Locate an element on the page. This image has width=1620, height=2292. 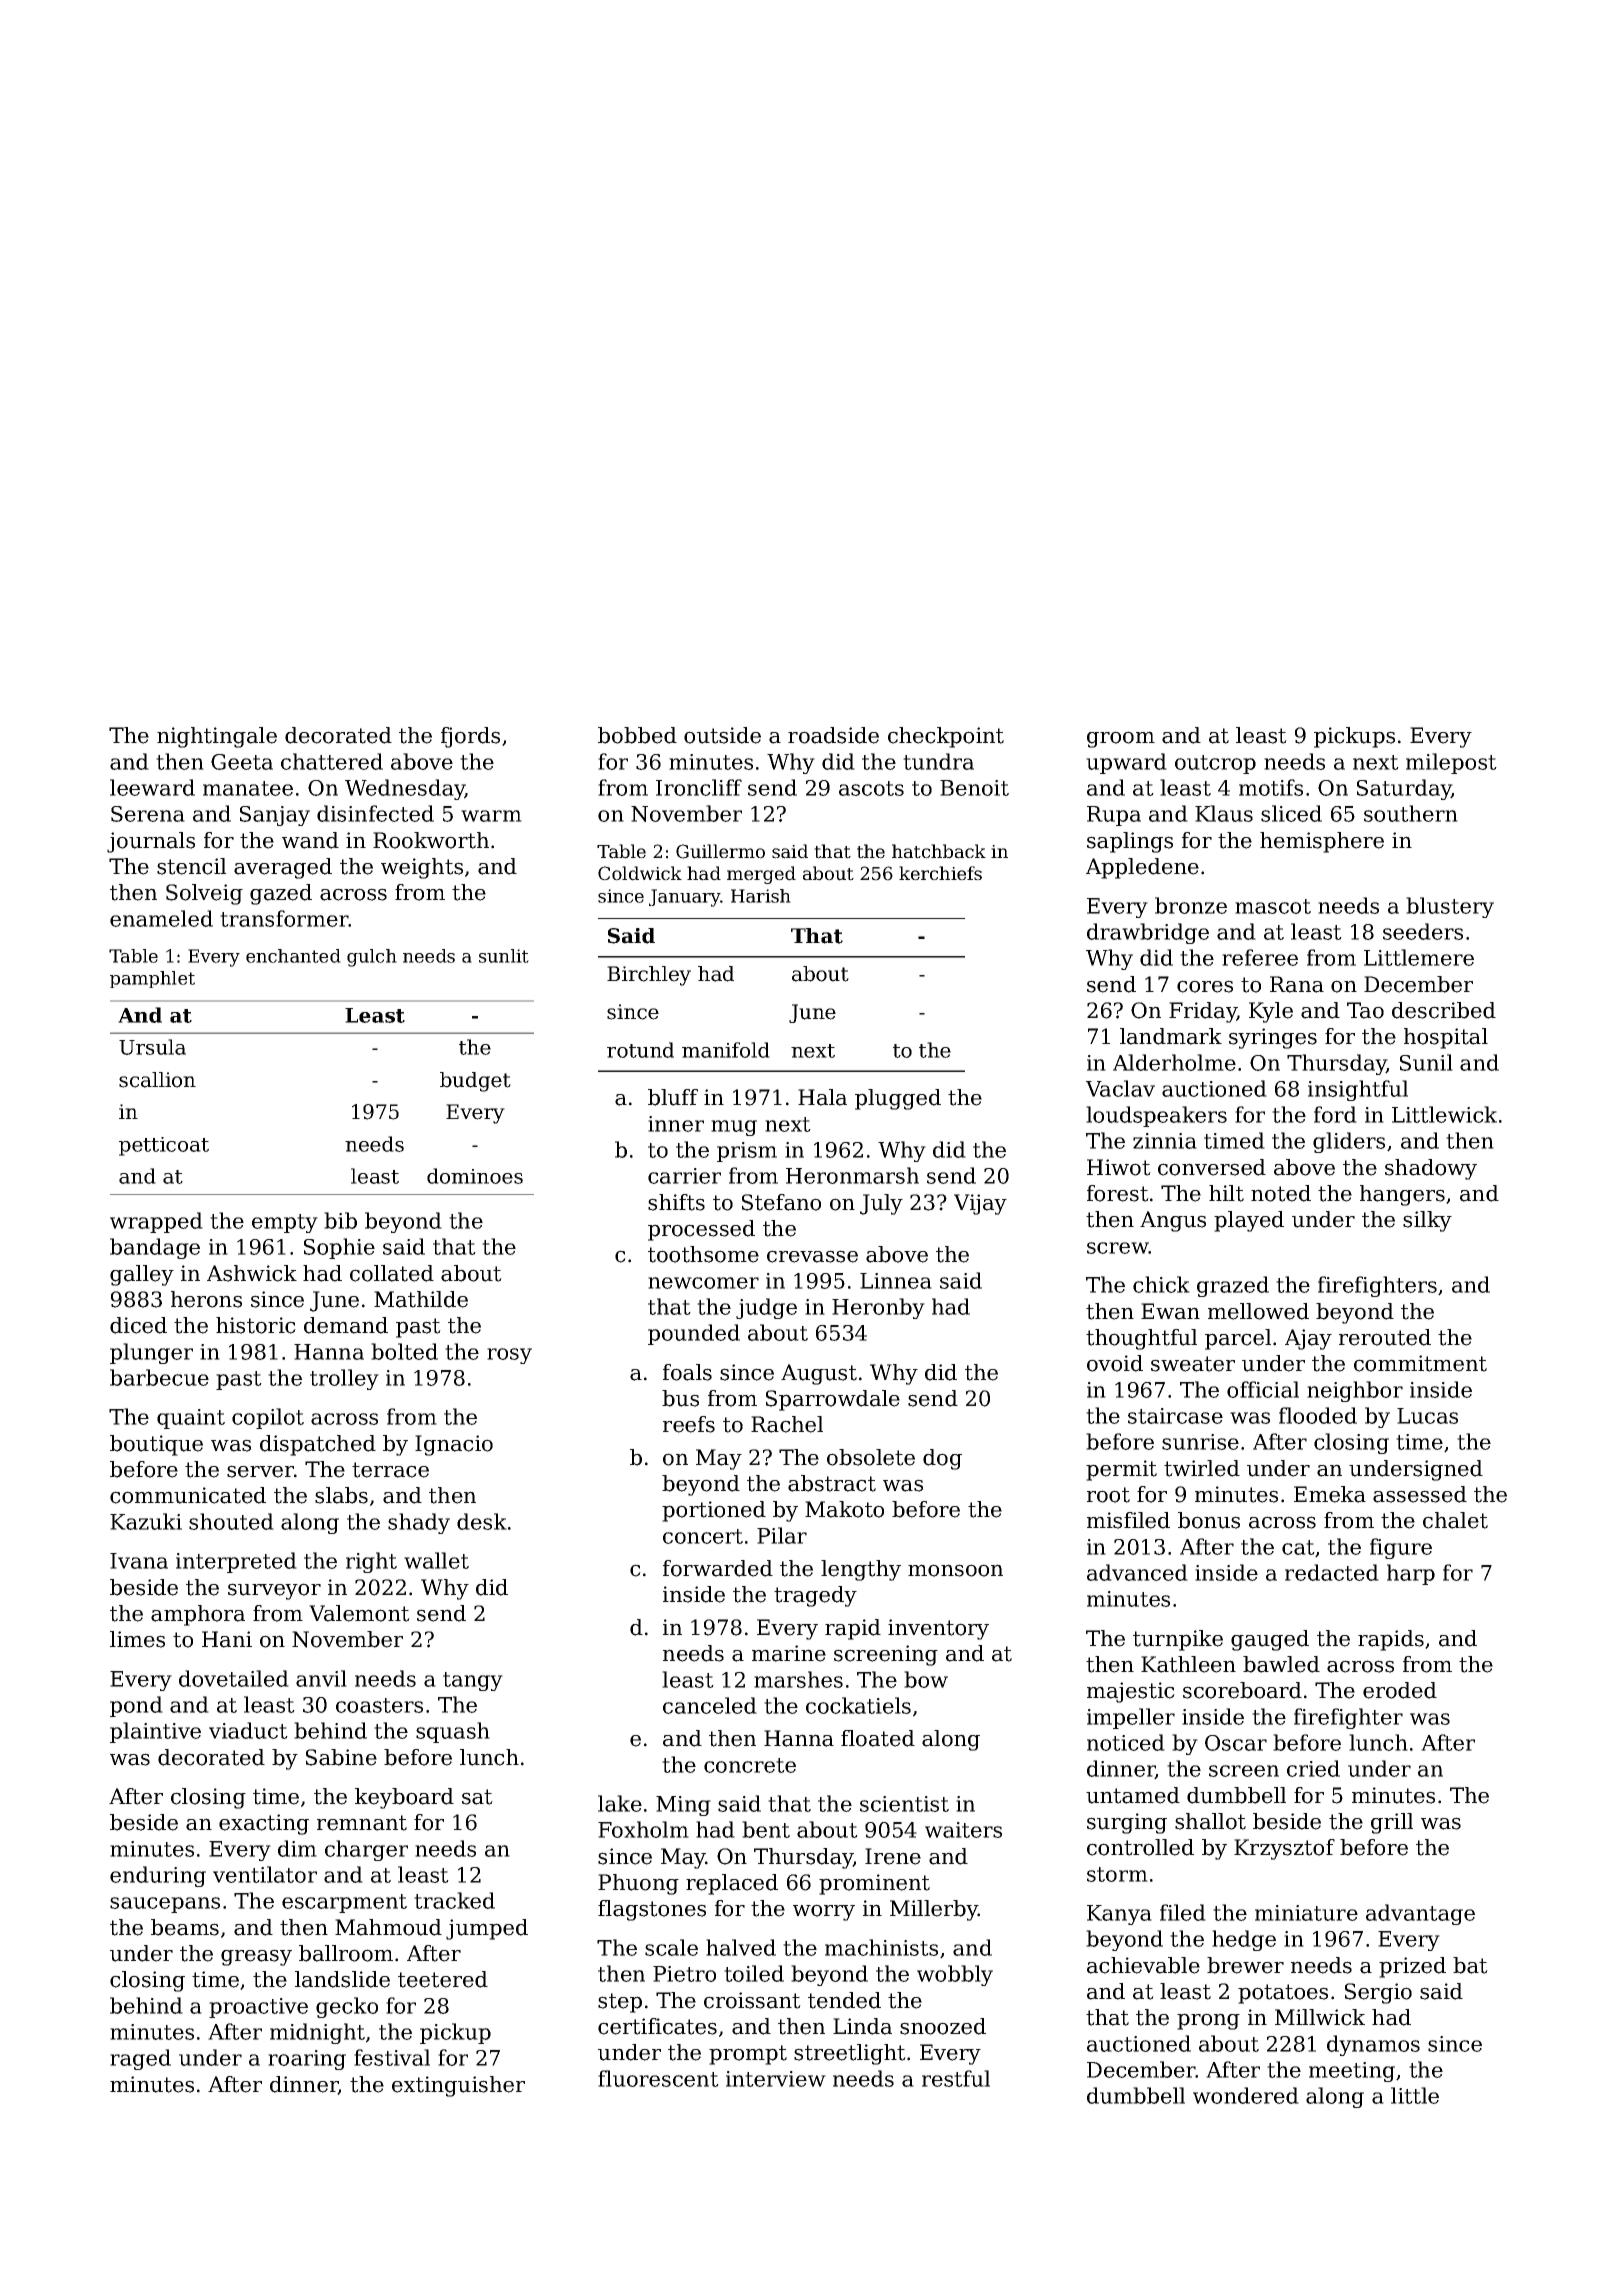
groom is located at coordinates (1121, 739).
